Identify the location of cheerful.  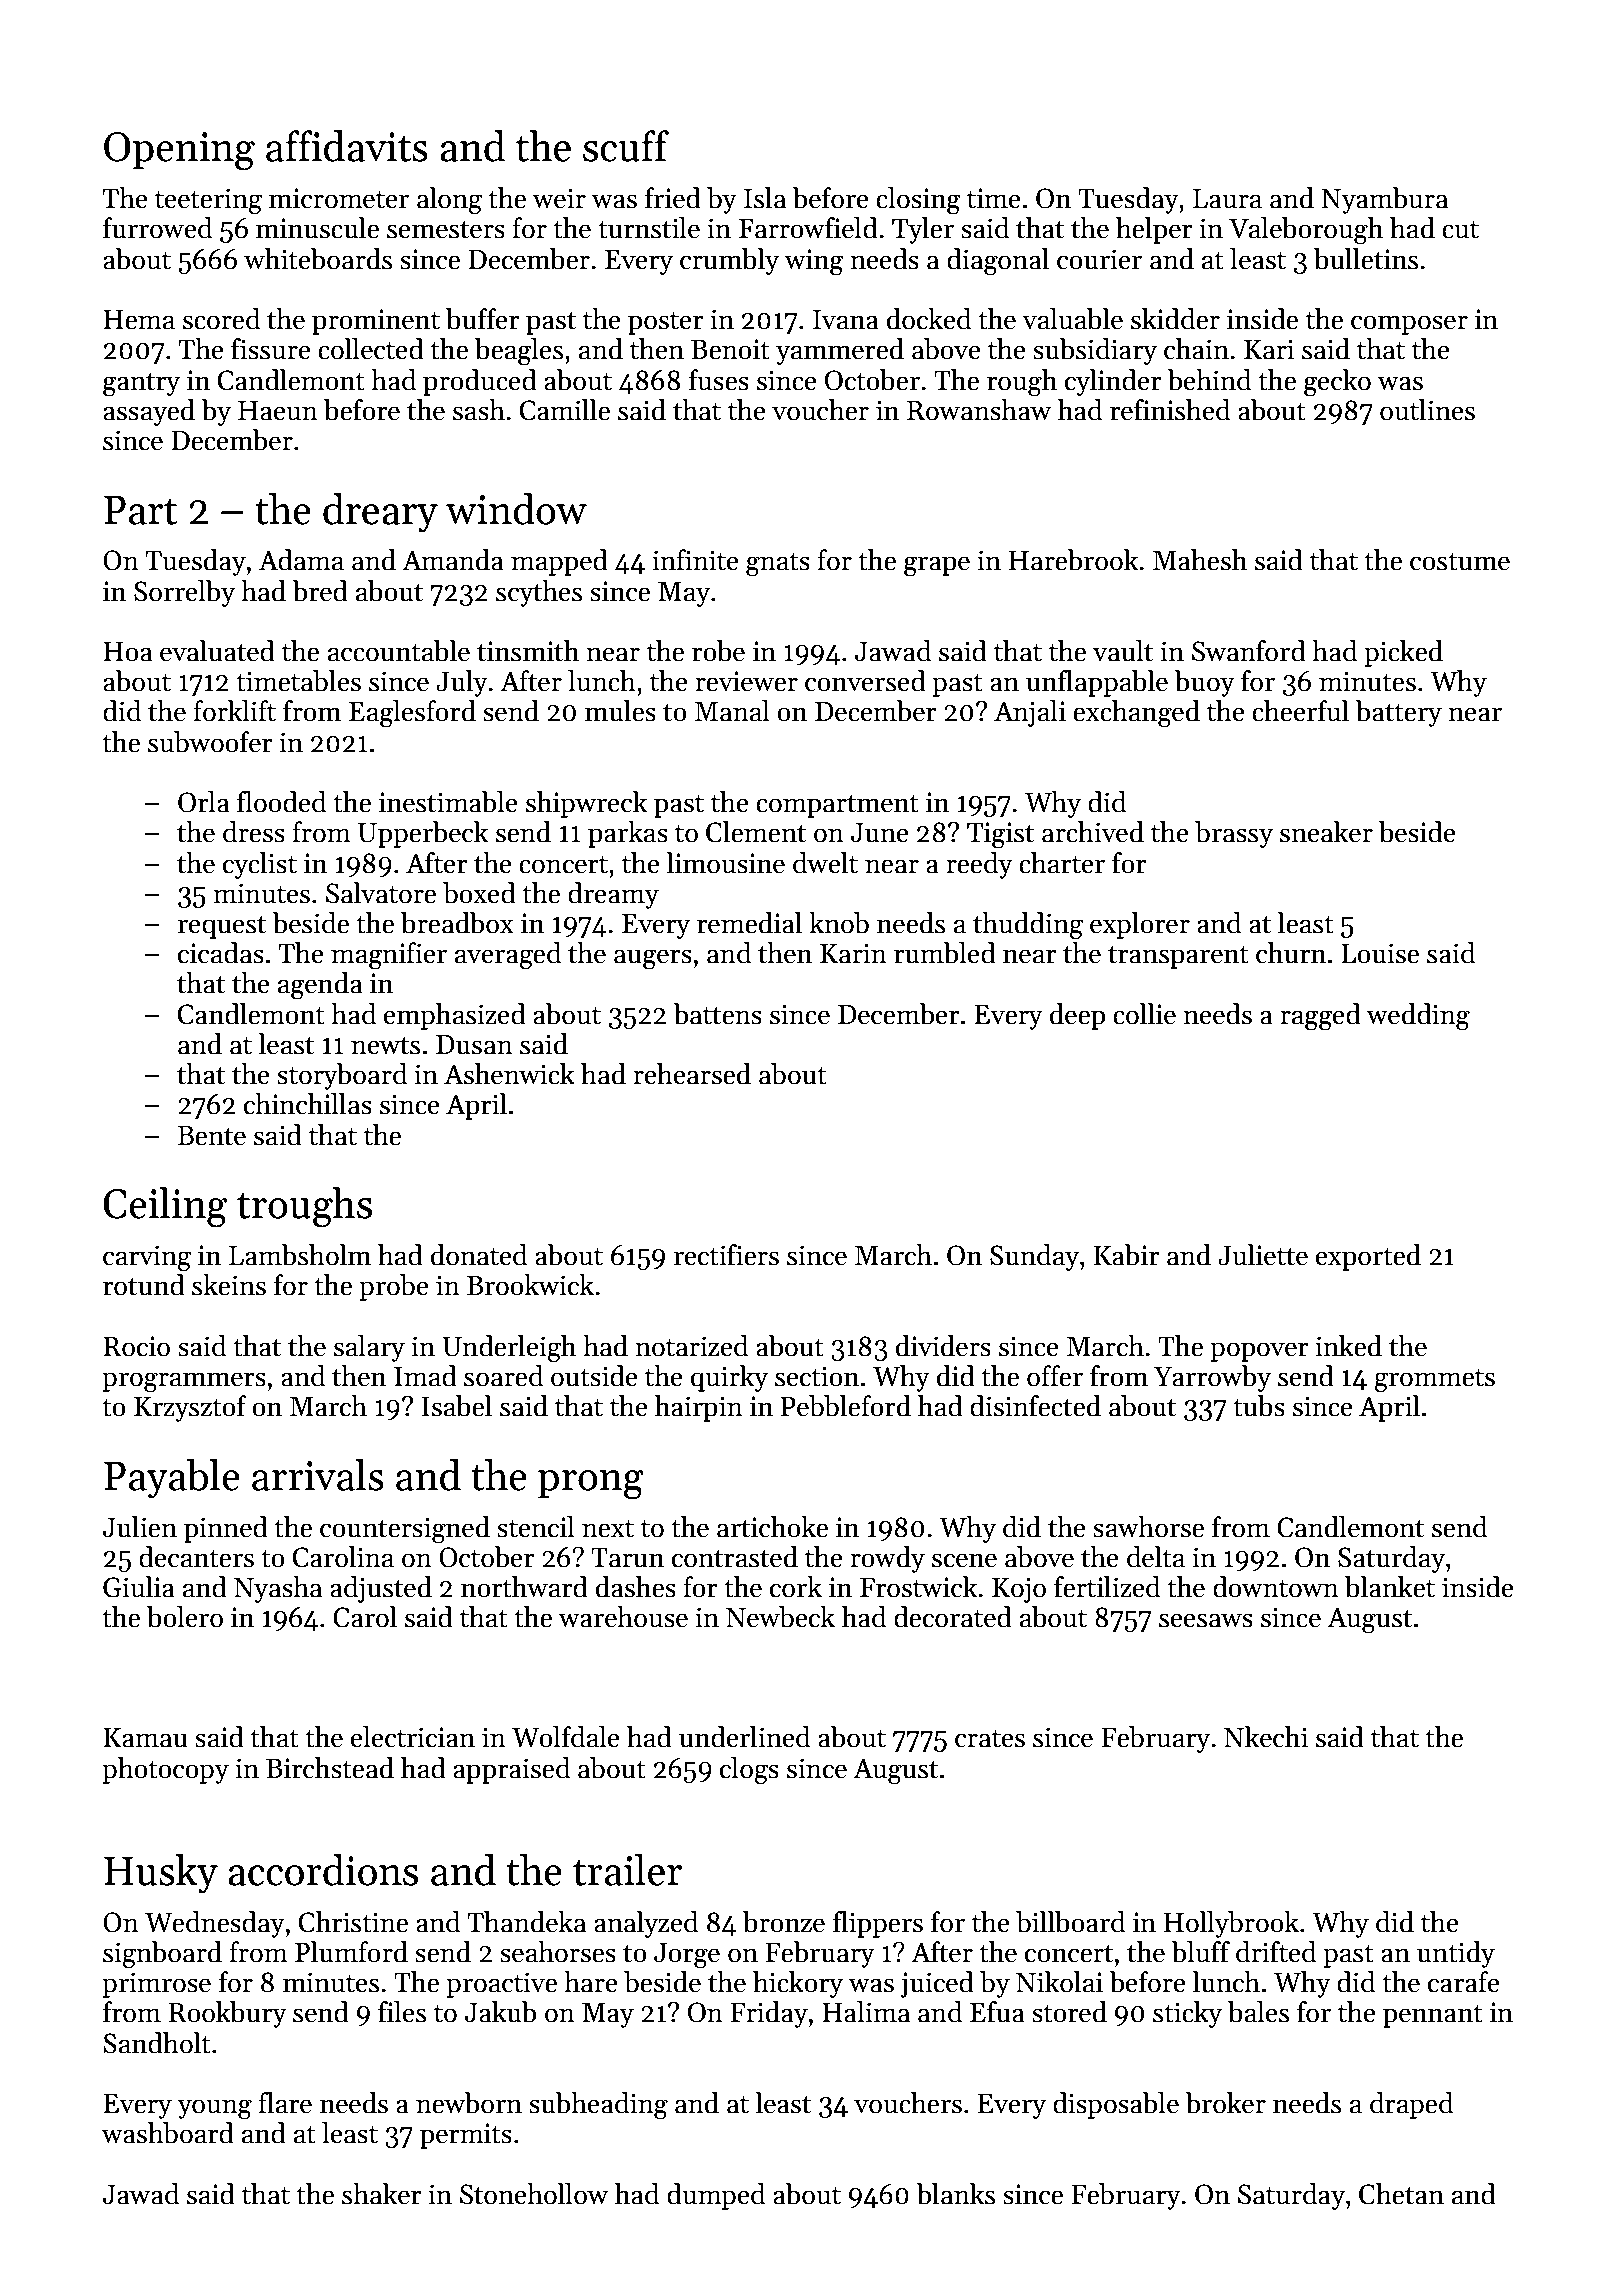
(1300, 711).
